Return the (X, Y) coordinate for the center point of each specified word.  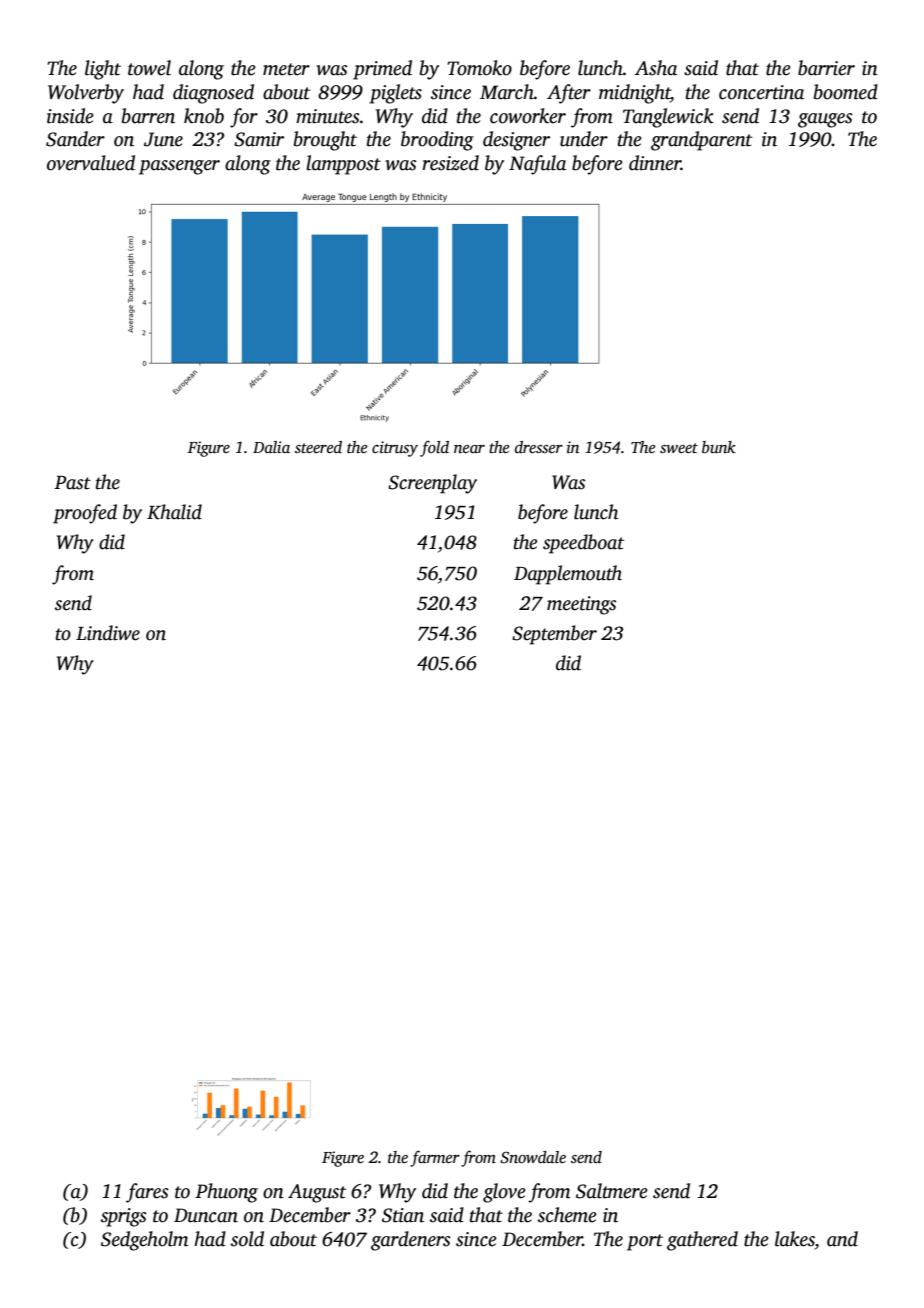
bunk (719, 447)
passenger (179, 167)
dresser (539, 447)
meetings (581, 605)
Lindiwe (108, 633)
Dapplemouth (568, 575)
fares (147, 1193)
